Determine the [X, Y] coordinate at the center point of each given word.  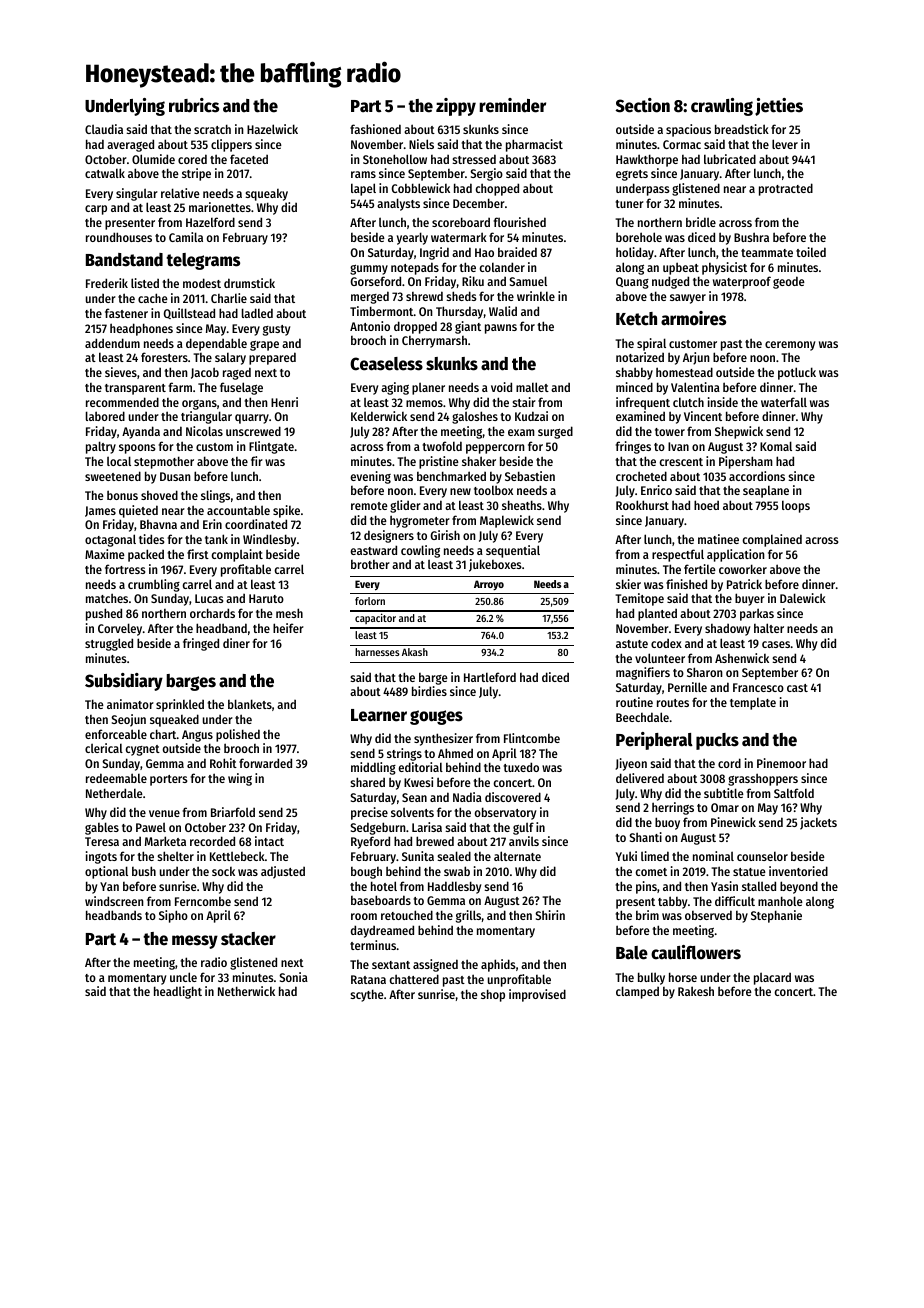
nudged [670, 282]
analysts [398, 204]
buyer [750, 599]
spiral [651, 344]
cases [776, 644]
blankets [250, 704]
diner [236, 643]
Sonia [293, 977]
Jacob [205, 373]
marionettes [220, 207]
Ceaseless [386, 364]
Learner [379, 715]
